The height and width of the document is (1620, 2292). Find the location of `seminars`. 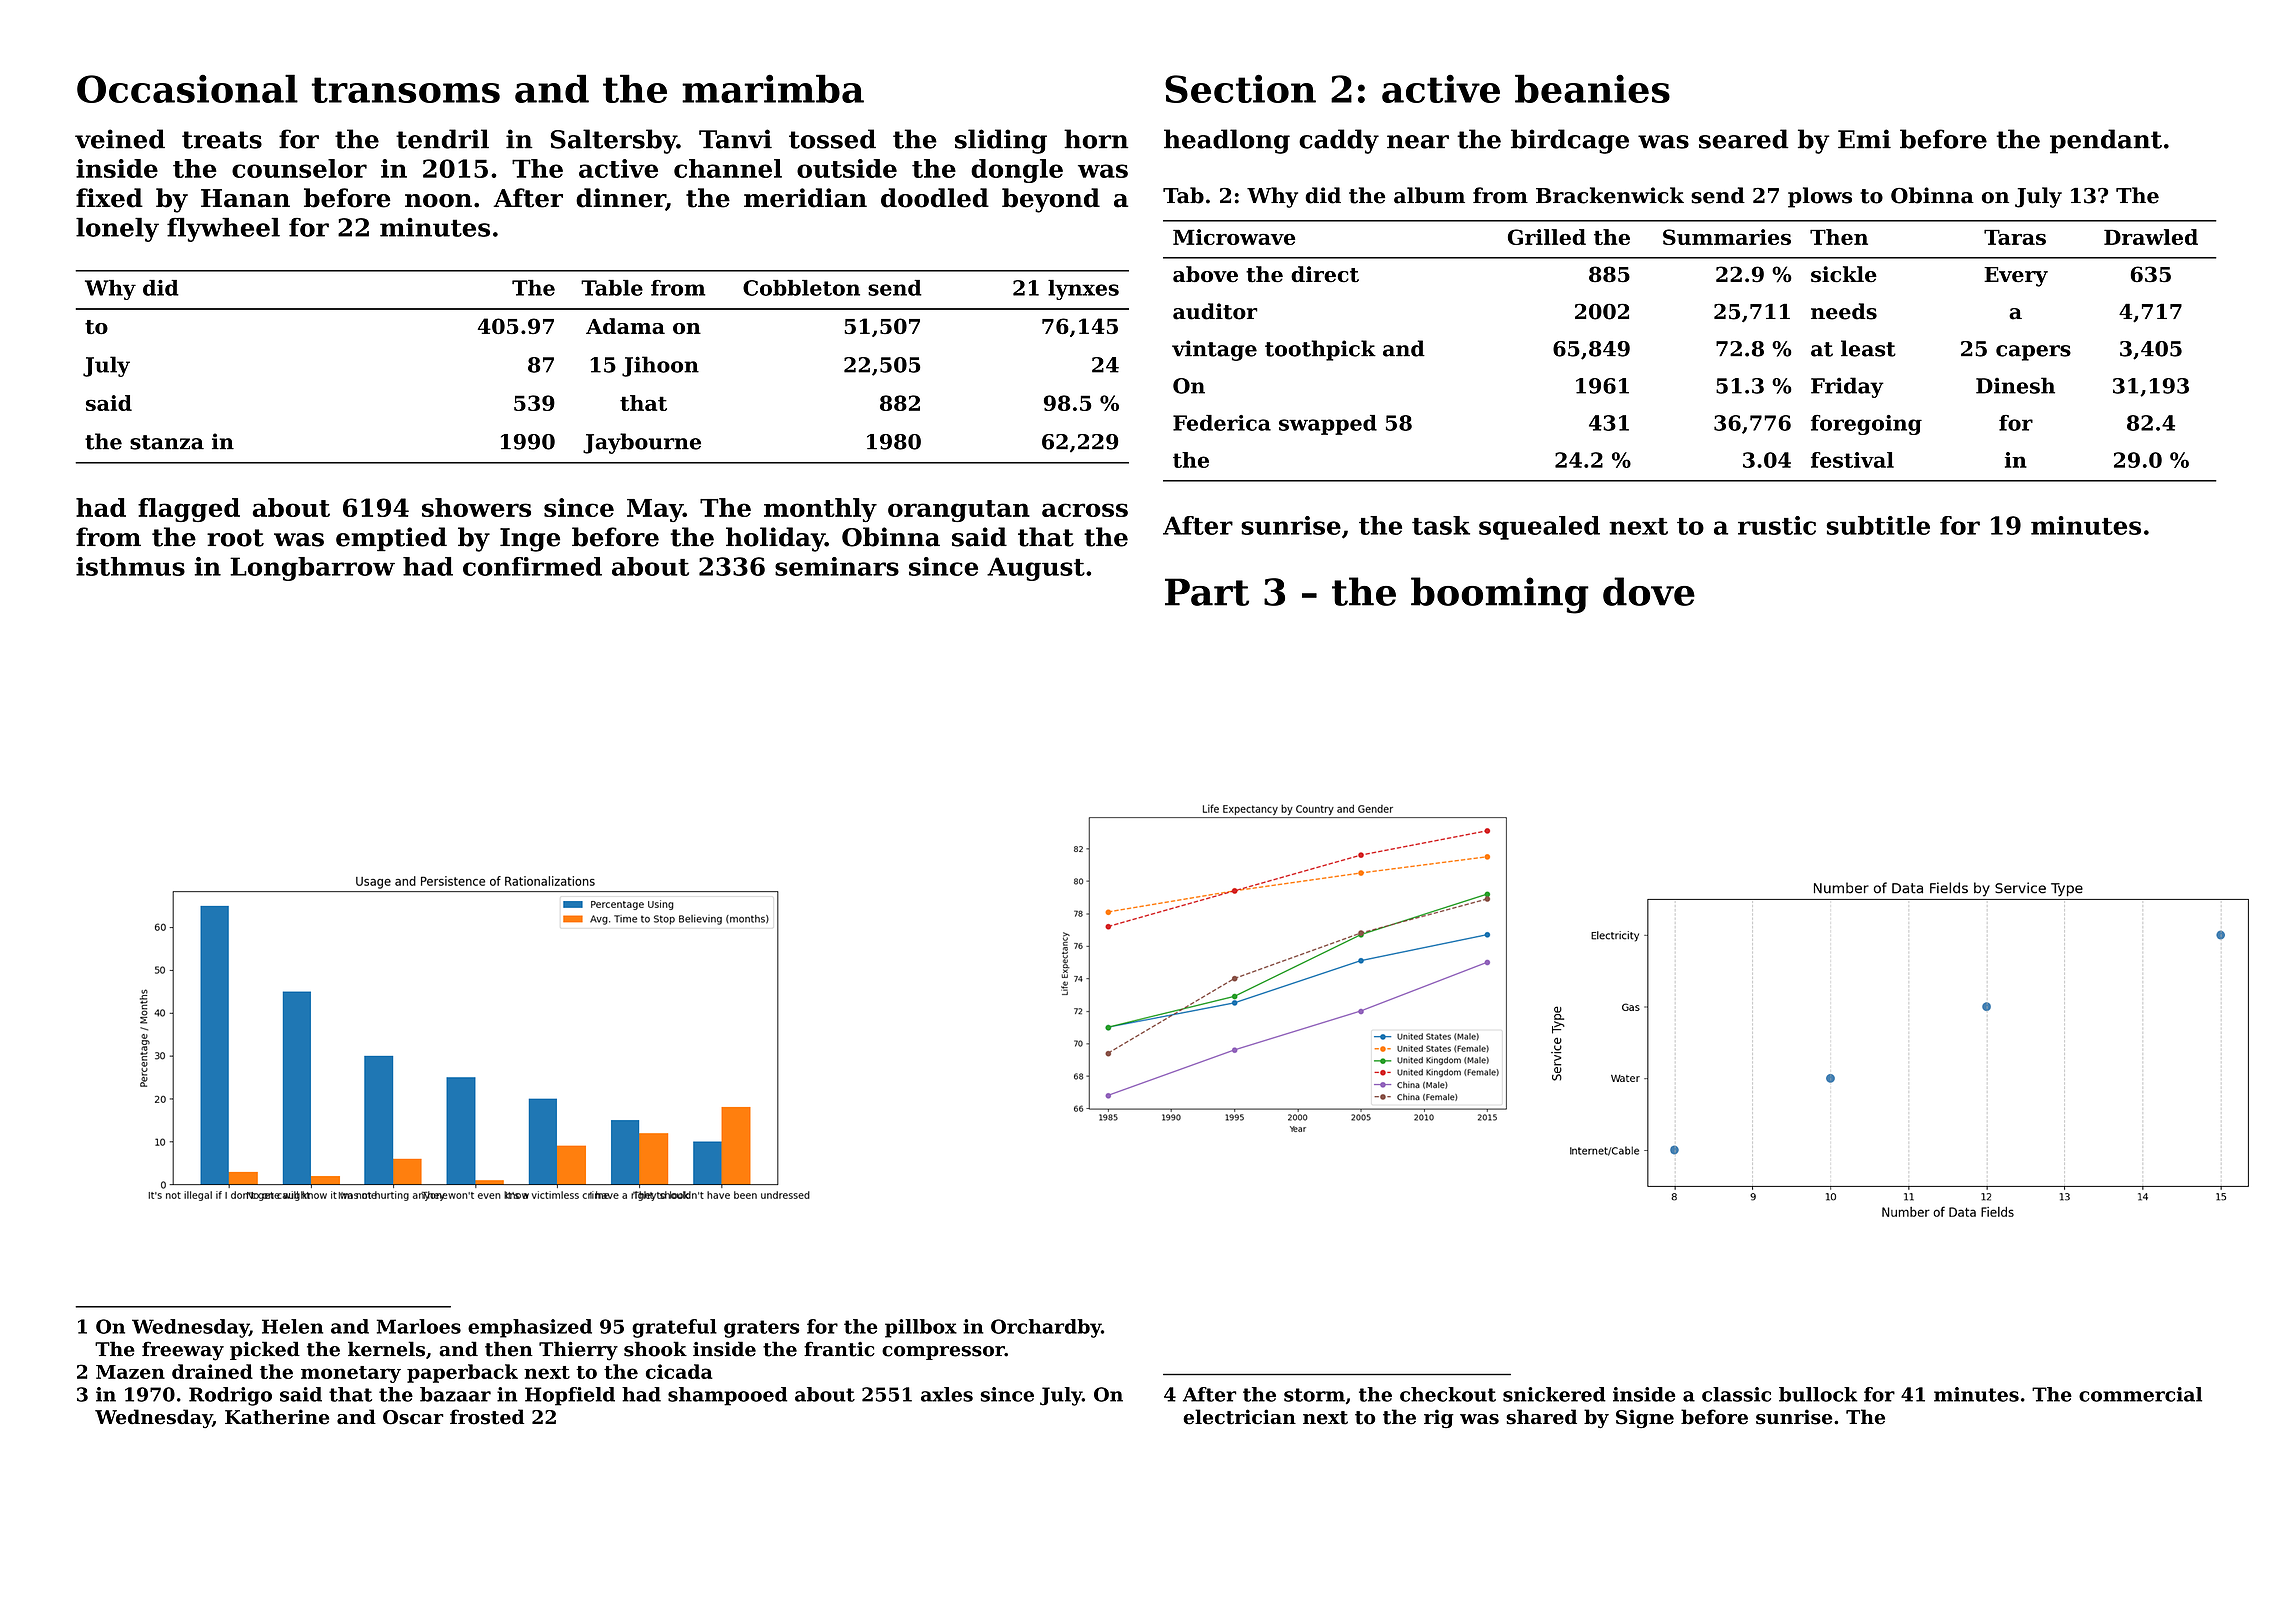

seminars is located at coordinates (837, 566).
